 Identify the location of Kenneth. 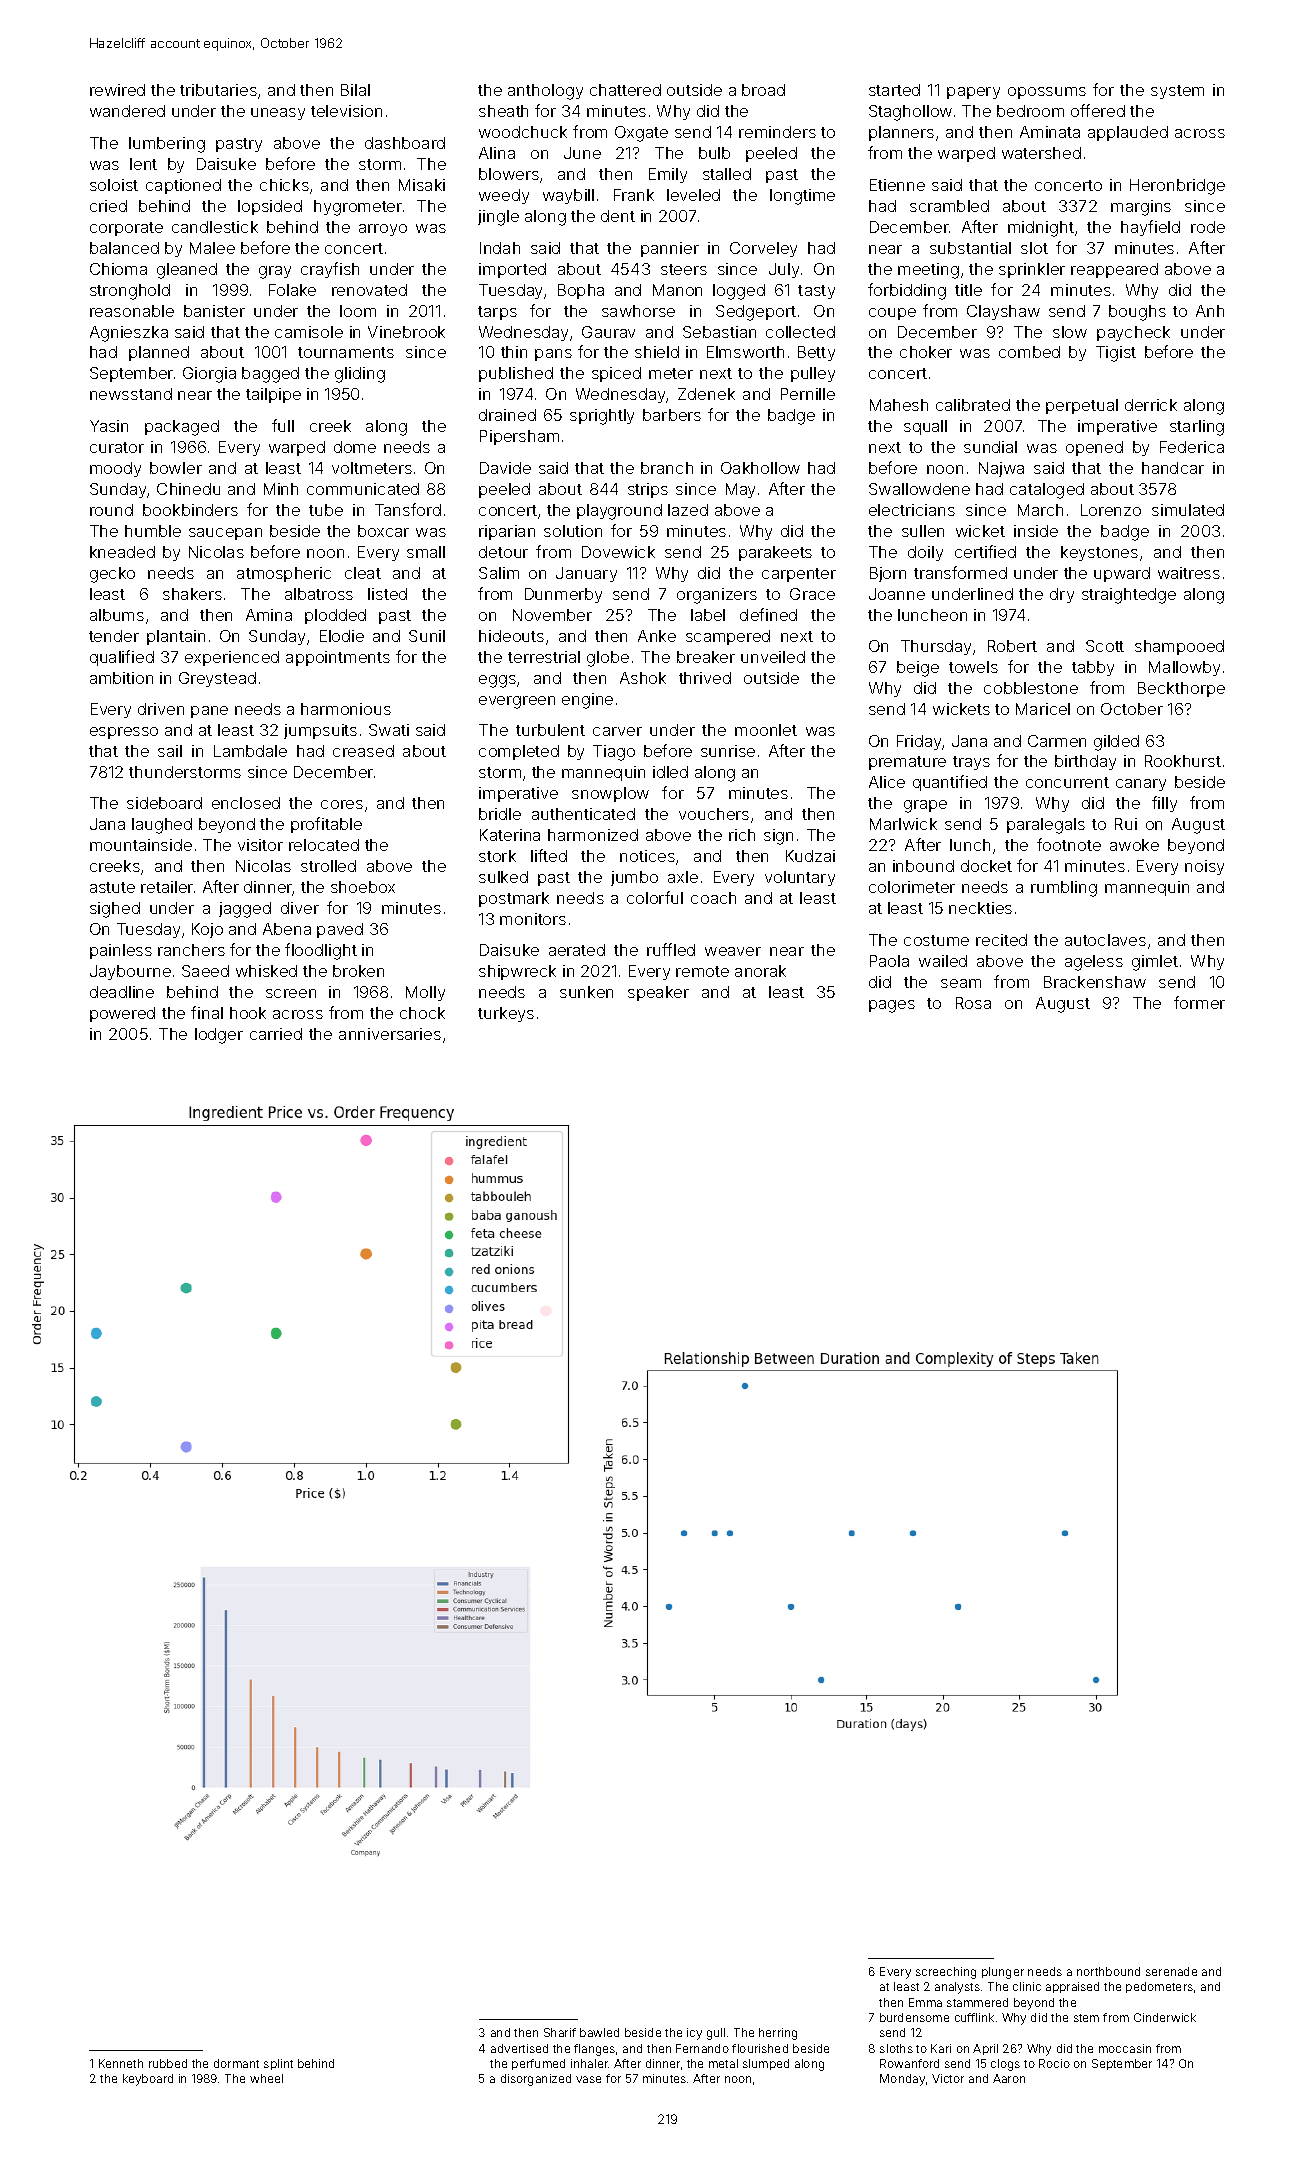
(121, 2063).
